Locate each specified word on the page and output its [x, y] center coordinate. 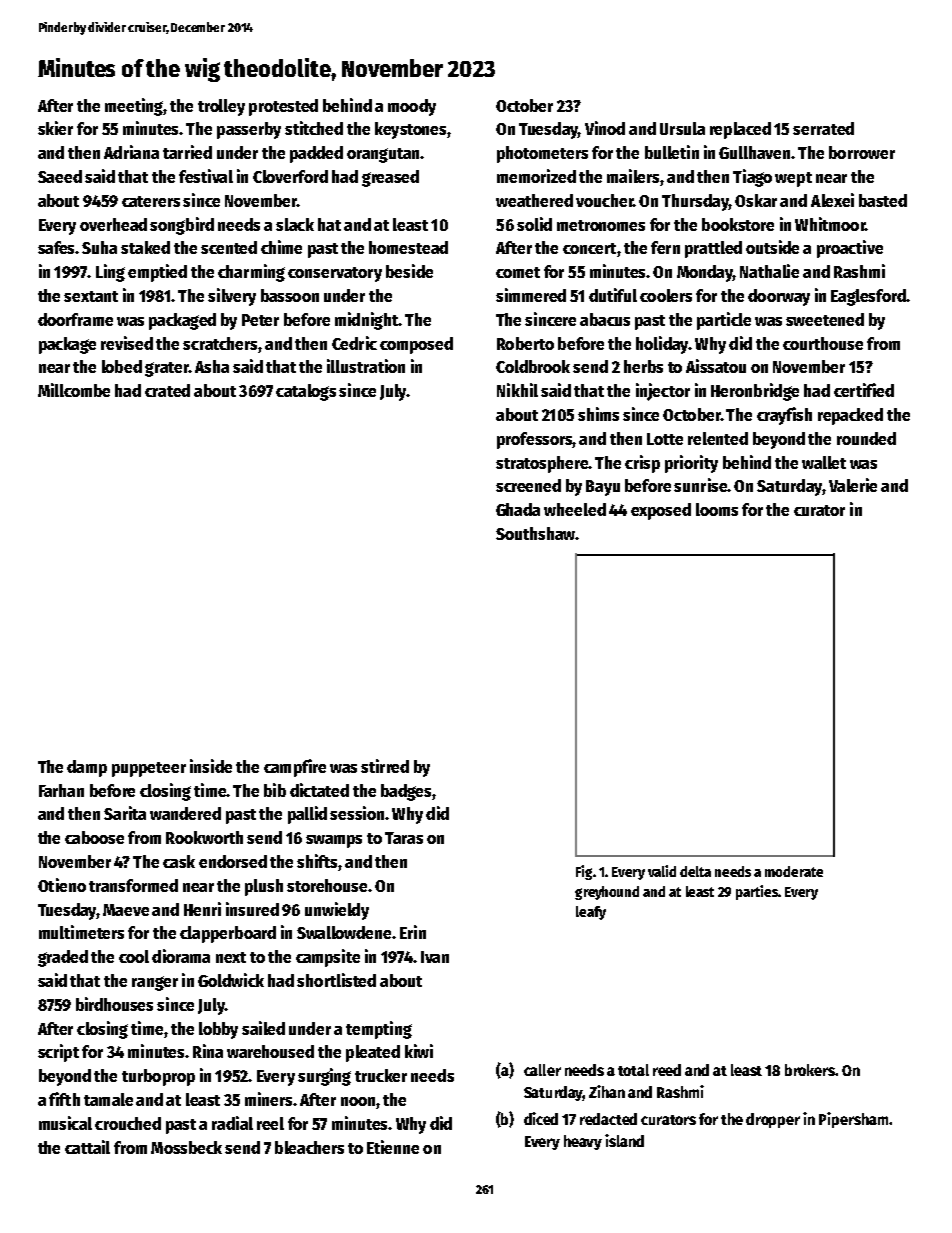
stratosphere [542, 464]
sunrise [700, 485]
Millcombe [74, 390]
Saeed [60, 176]
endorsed [233, 861]
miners [268, 1099]
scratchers [220, 343]
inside [211, 766]
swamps [334, 841]
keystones [410, 130]
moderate [794, 871]
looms [717, 509]
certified [864, 390]
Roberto [525, 343]
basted [883, 200]
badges [406, 792]
